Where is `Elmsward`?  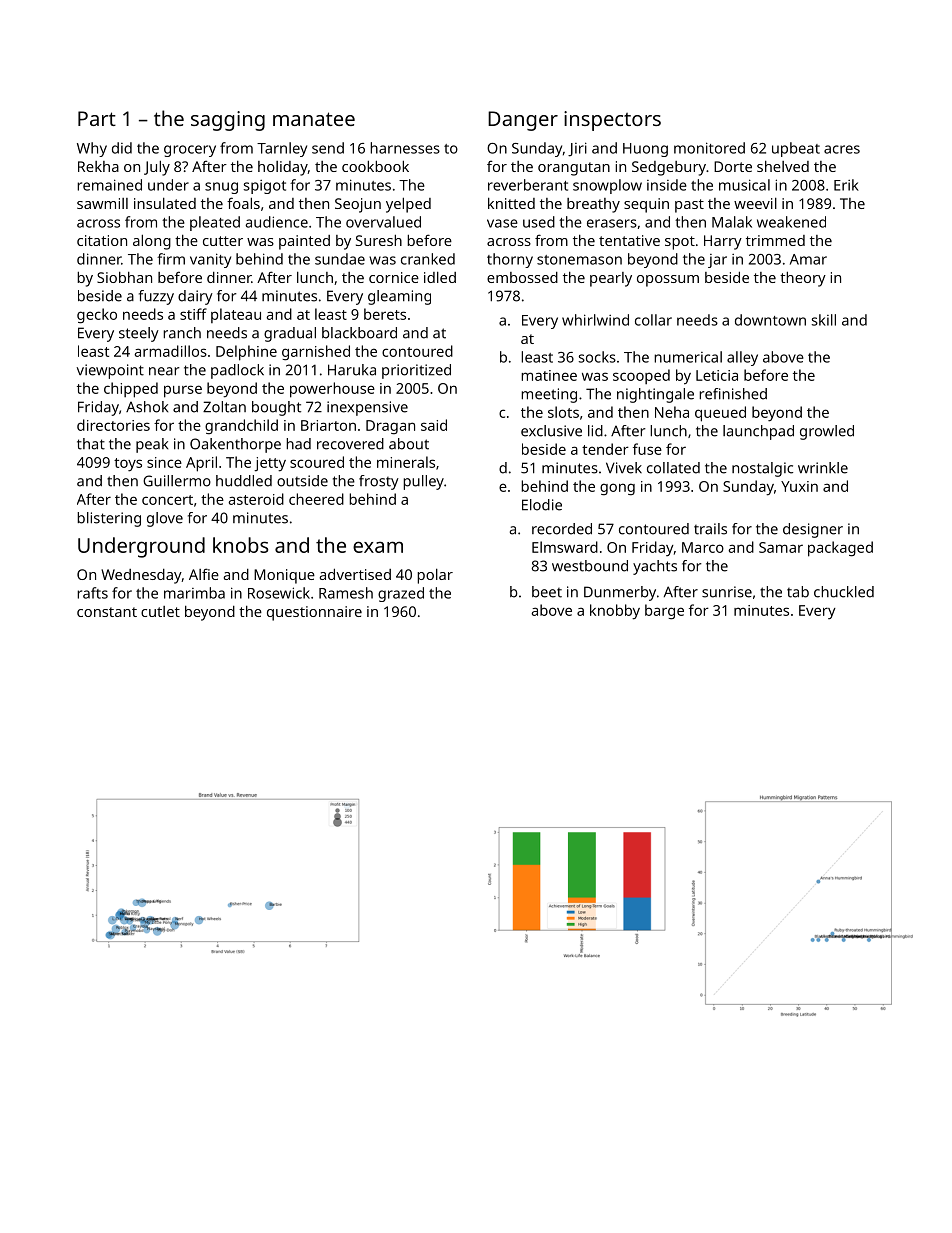
Elmsward is located at coordinates (565, 547).
